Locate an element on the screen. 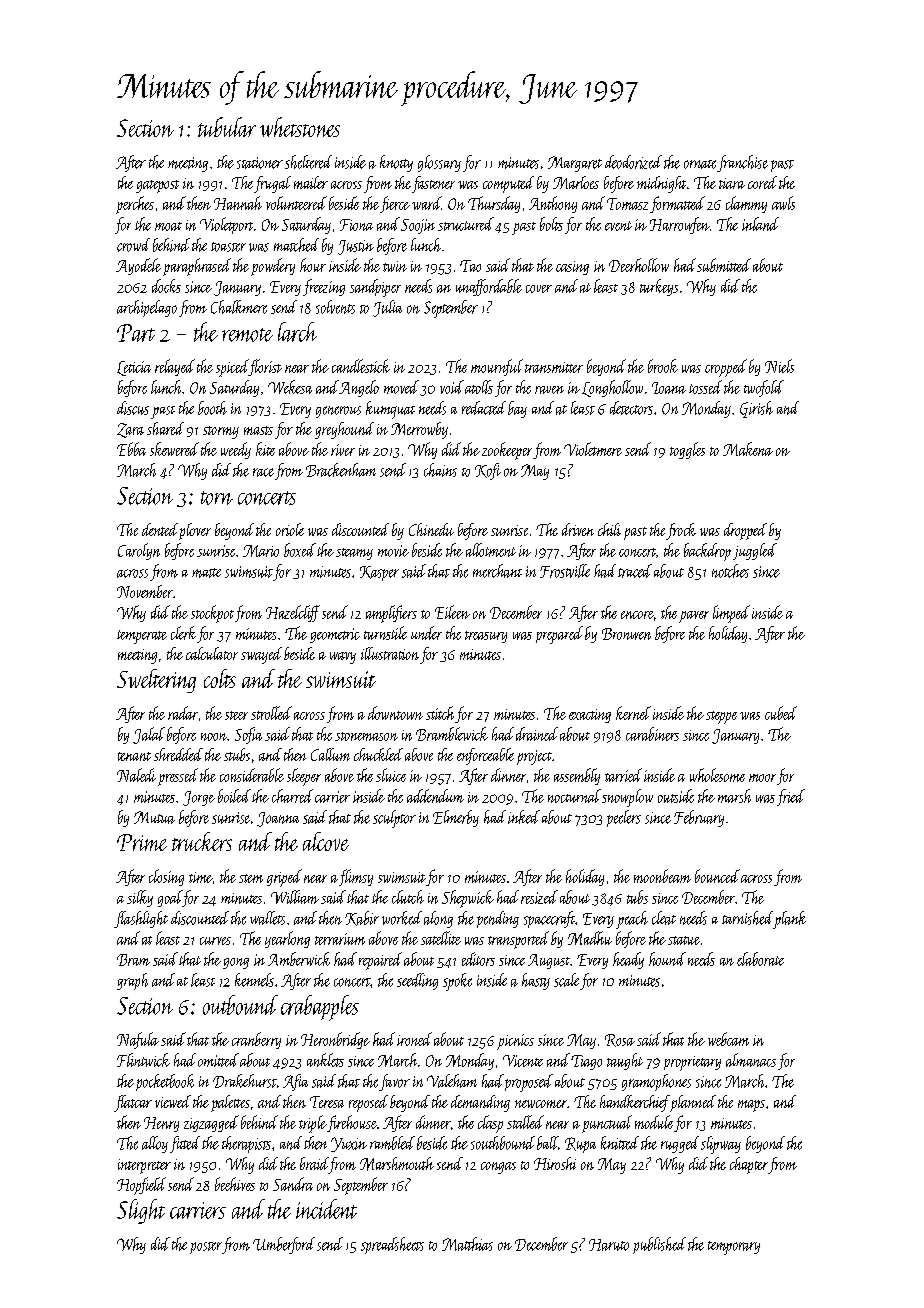 This screenshot has height=1308, width=924. whetstones is located at coordinates (300, 127).
